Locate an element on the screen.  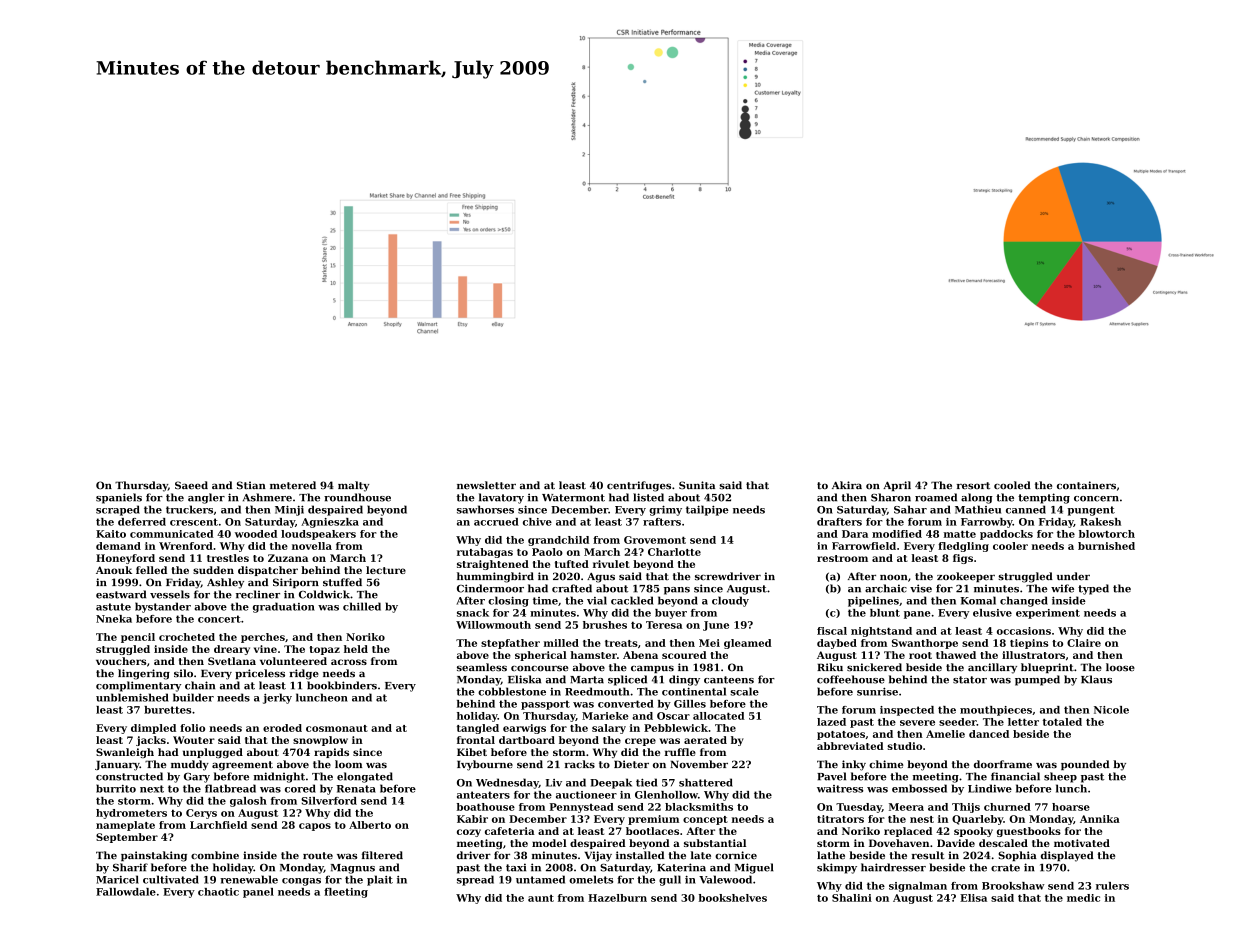
wooded is located at coordinates (256, 534).
